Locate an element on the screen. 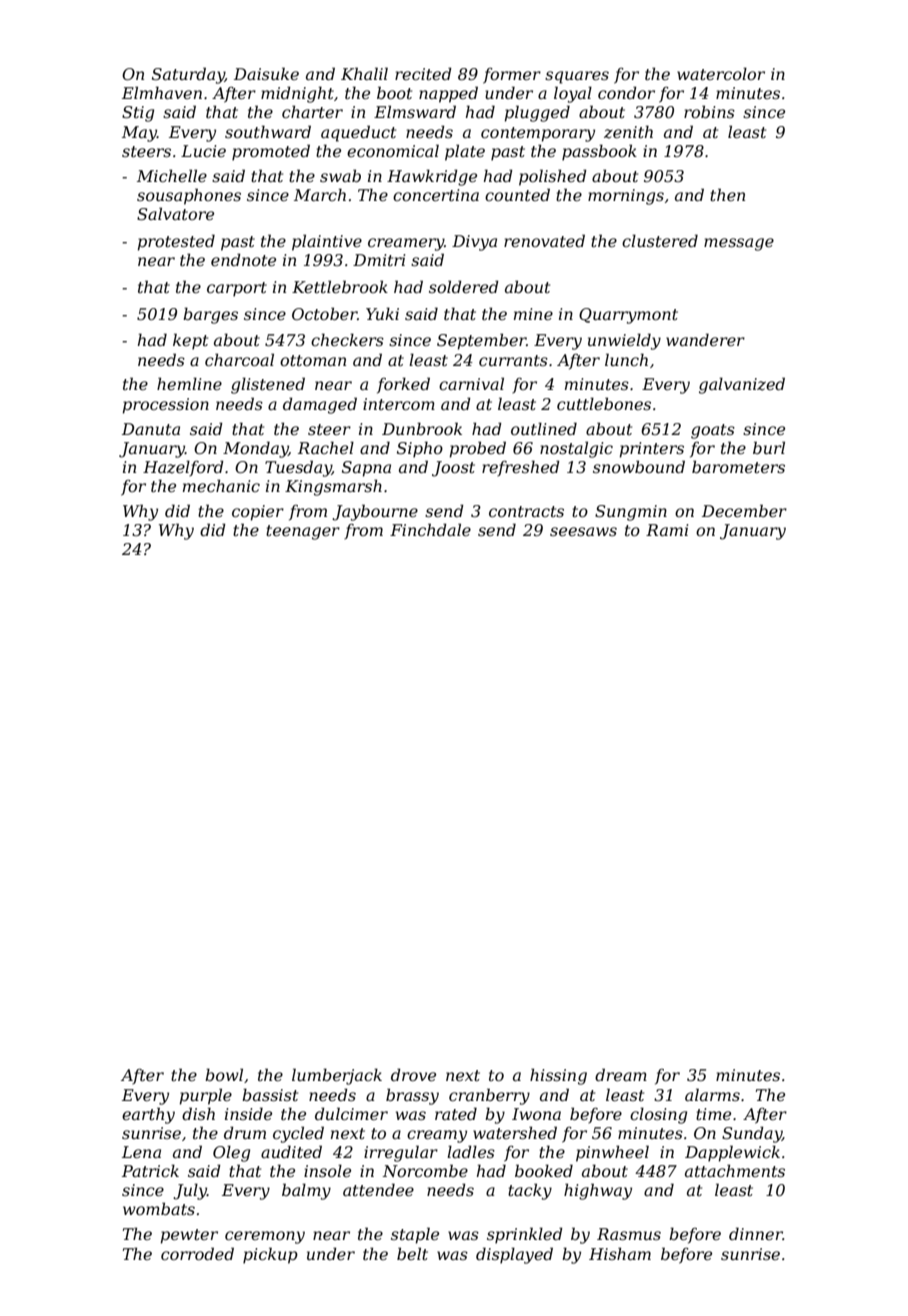 Image resolution: width=908 pixels, height=1316 pixels. lumberjack is located at coordinates (337, 1076).
